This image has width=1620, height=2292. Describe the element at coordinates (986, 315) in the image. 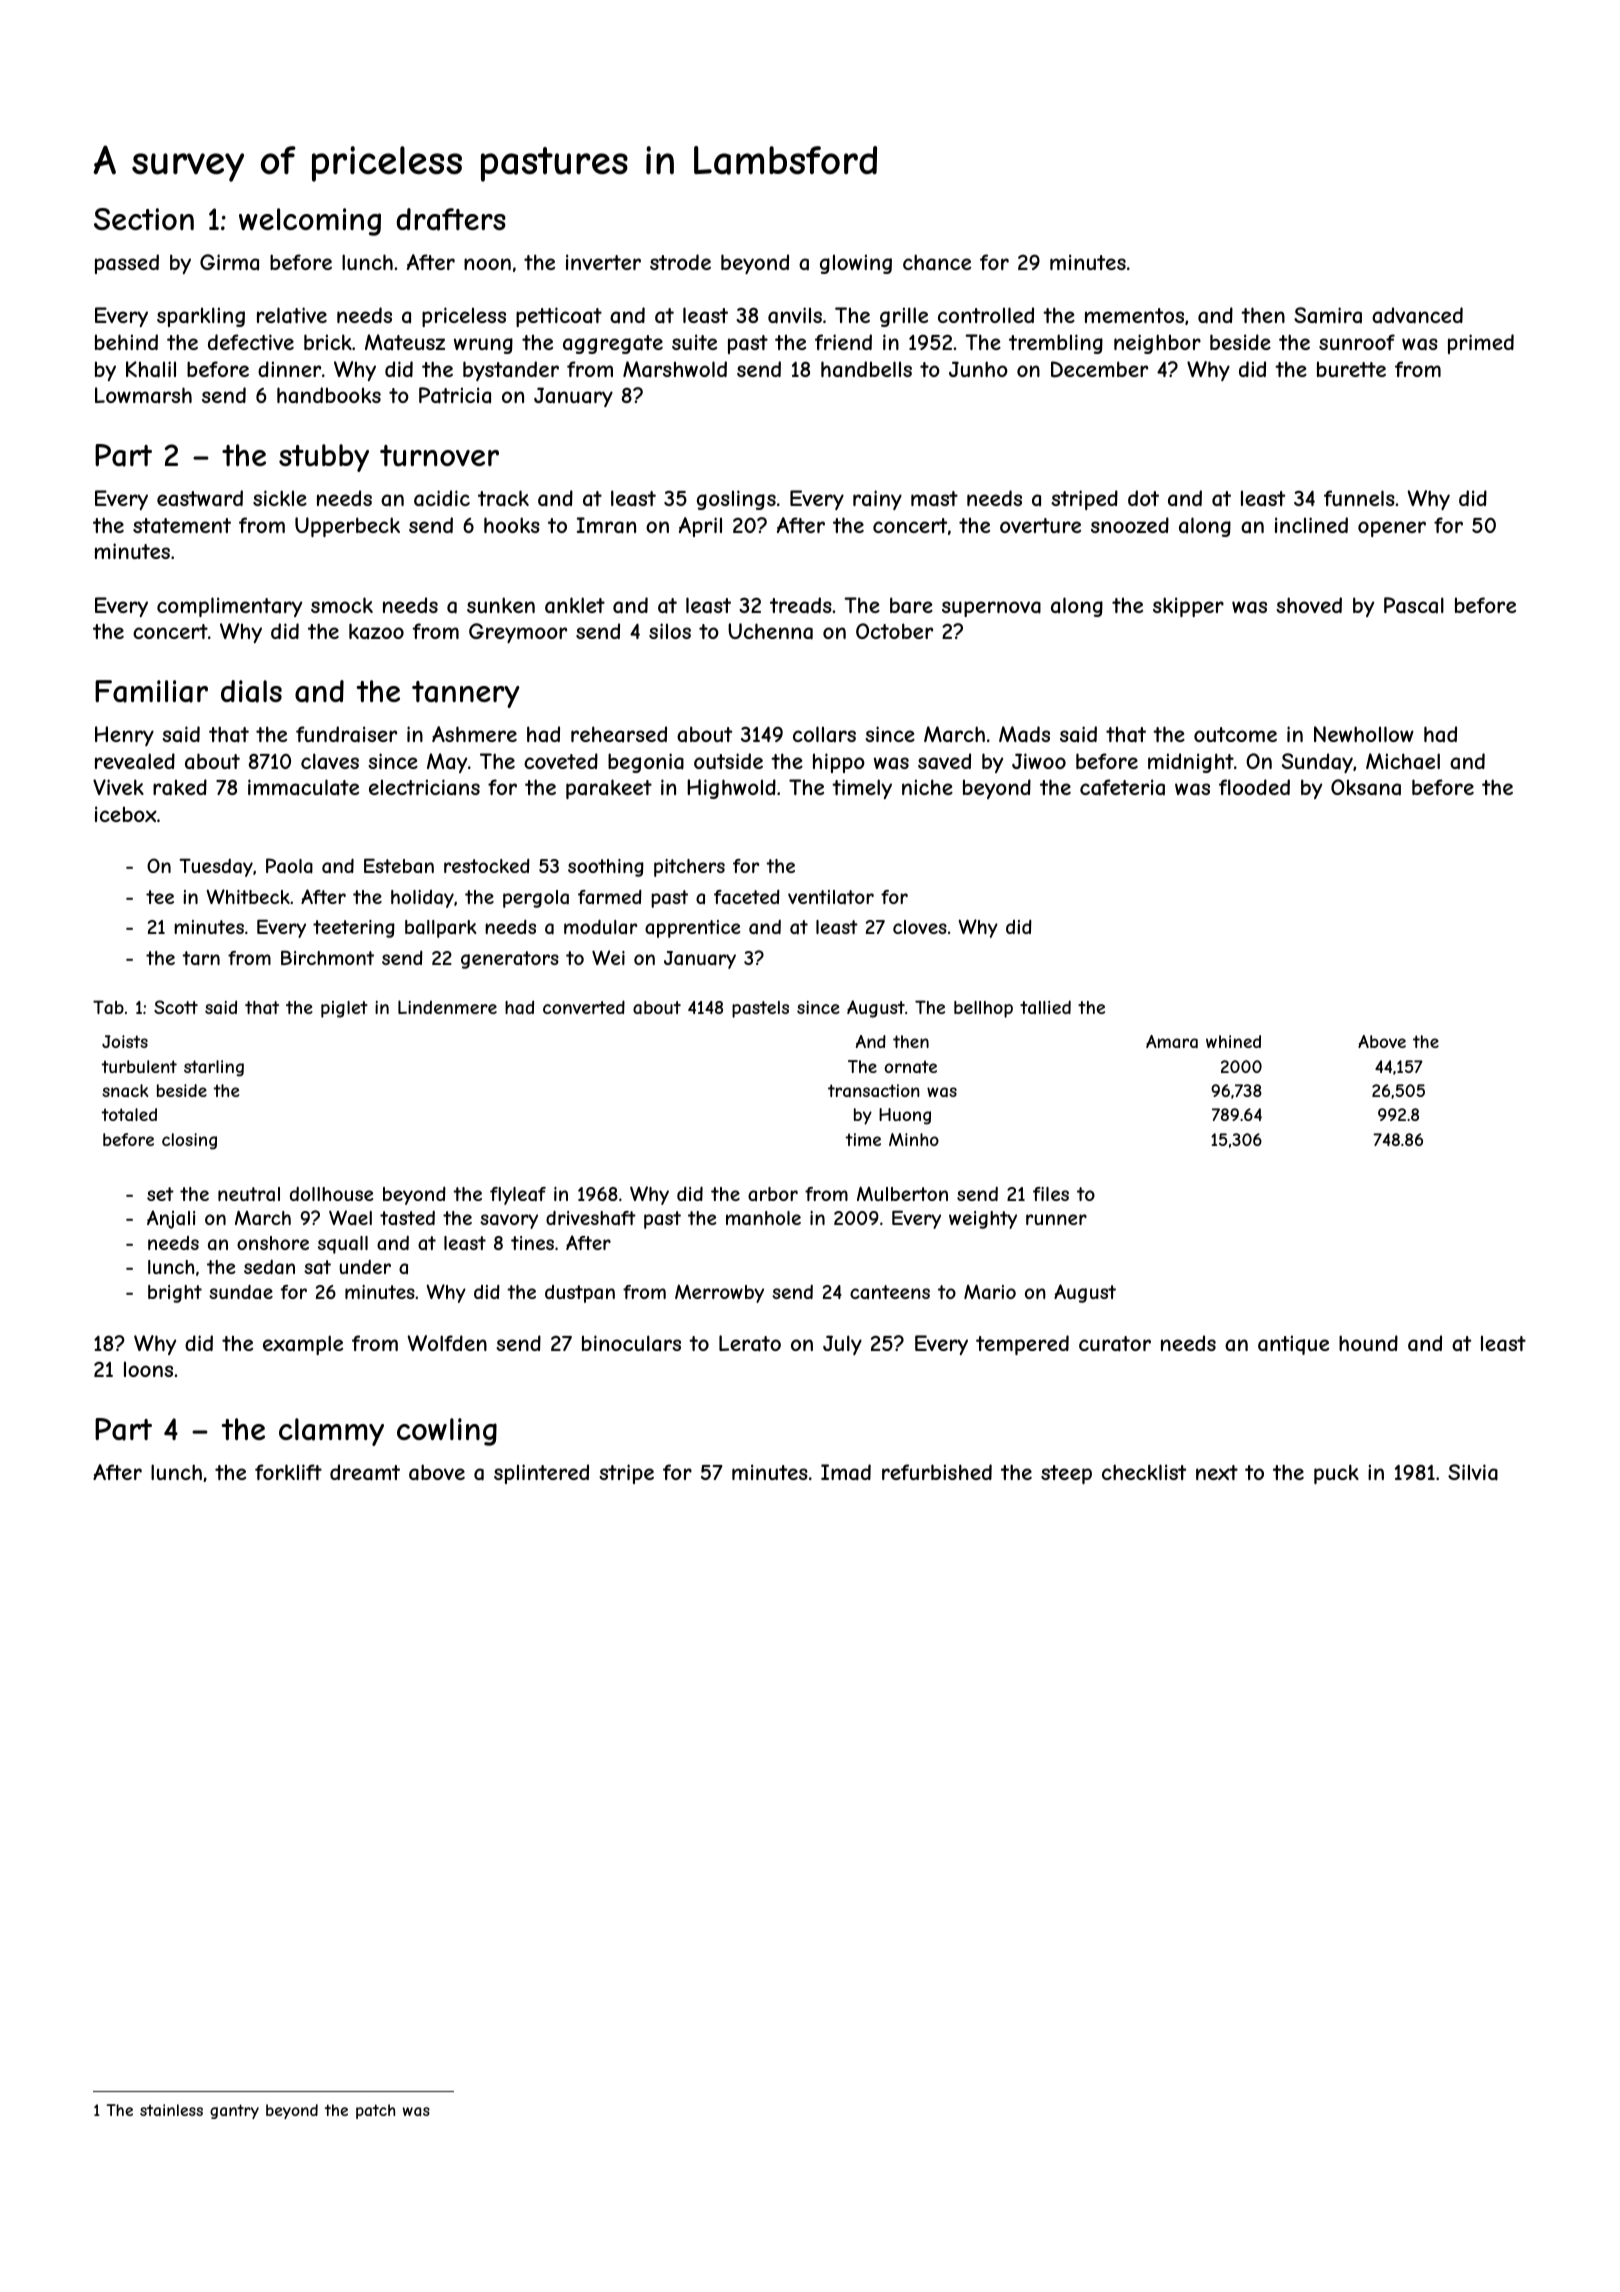

I see `controlled` at that location.
